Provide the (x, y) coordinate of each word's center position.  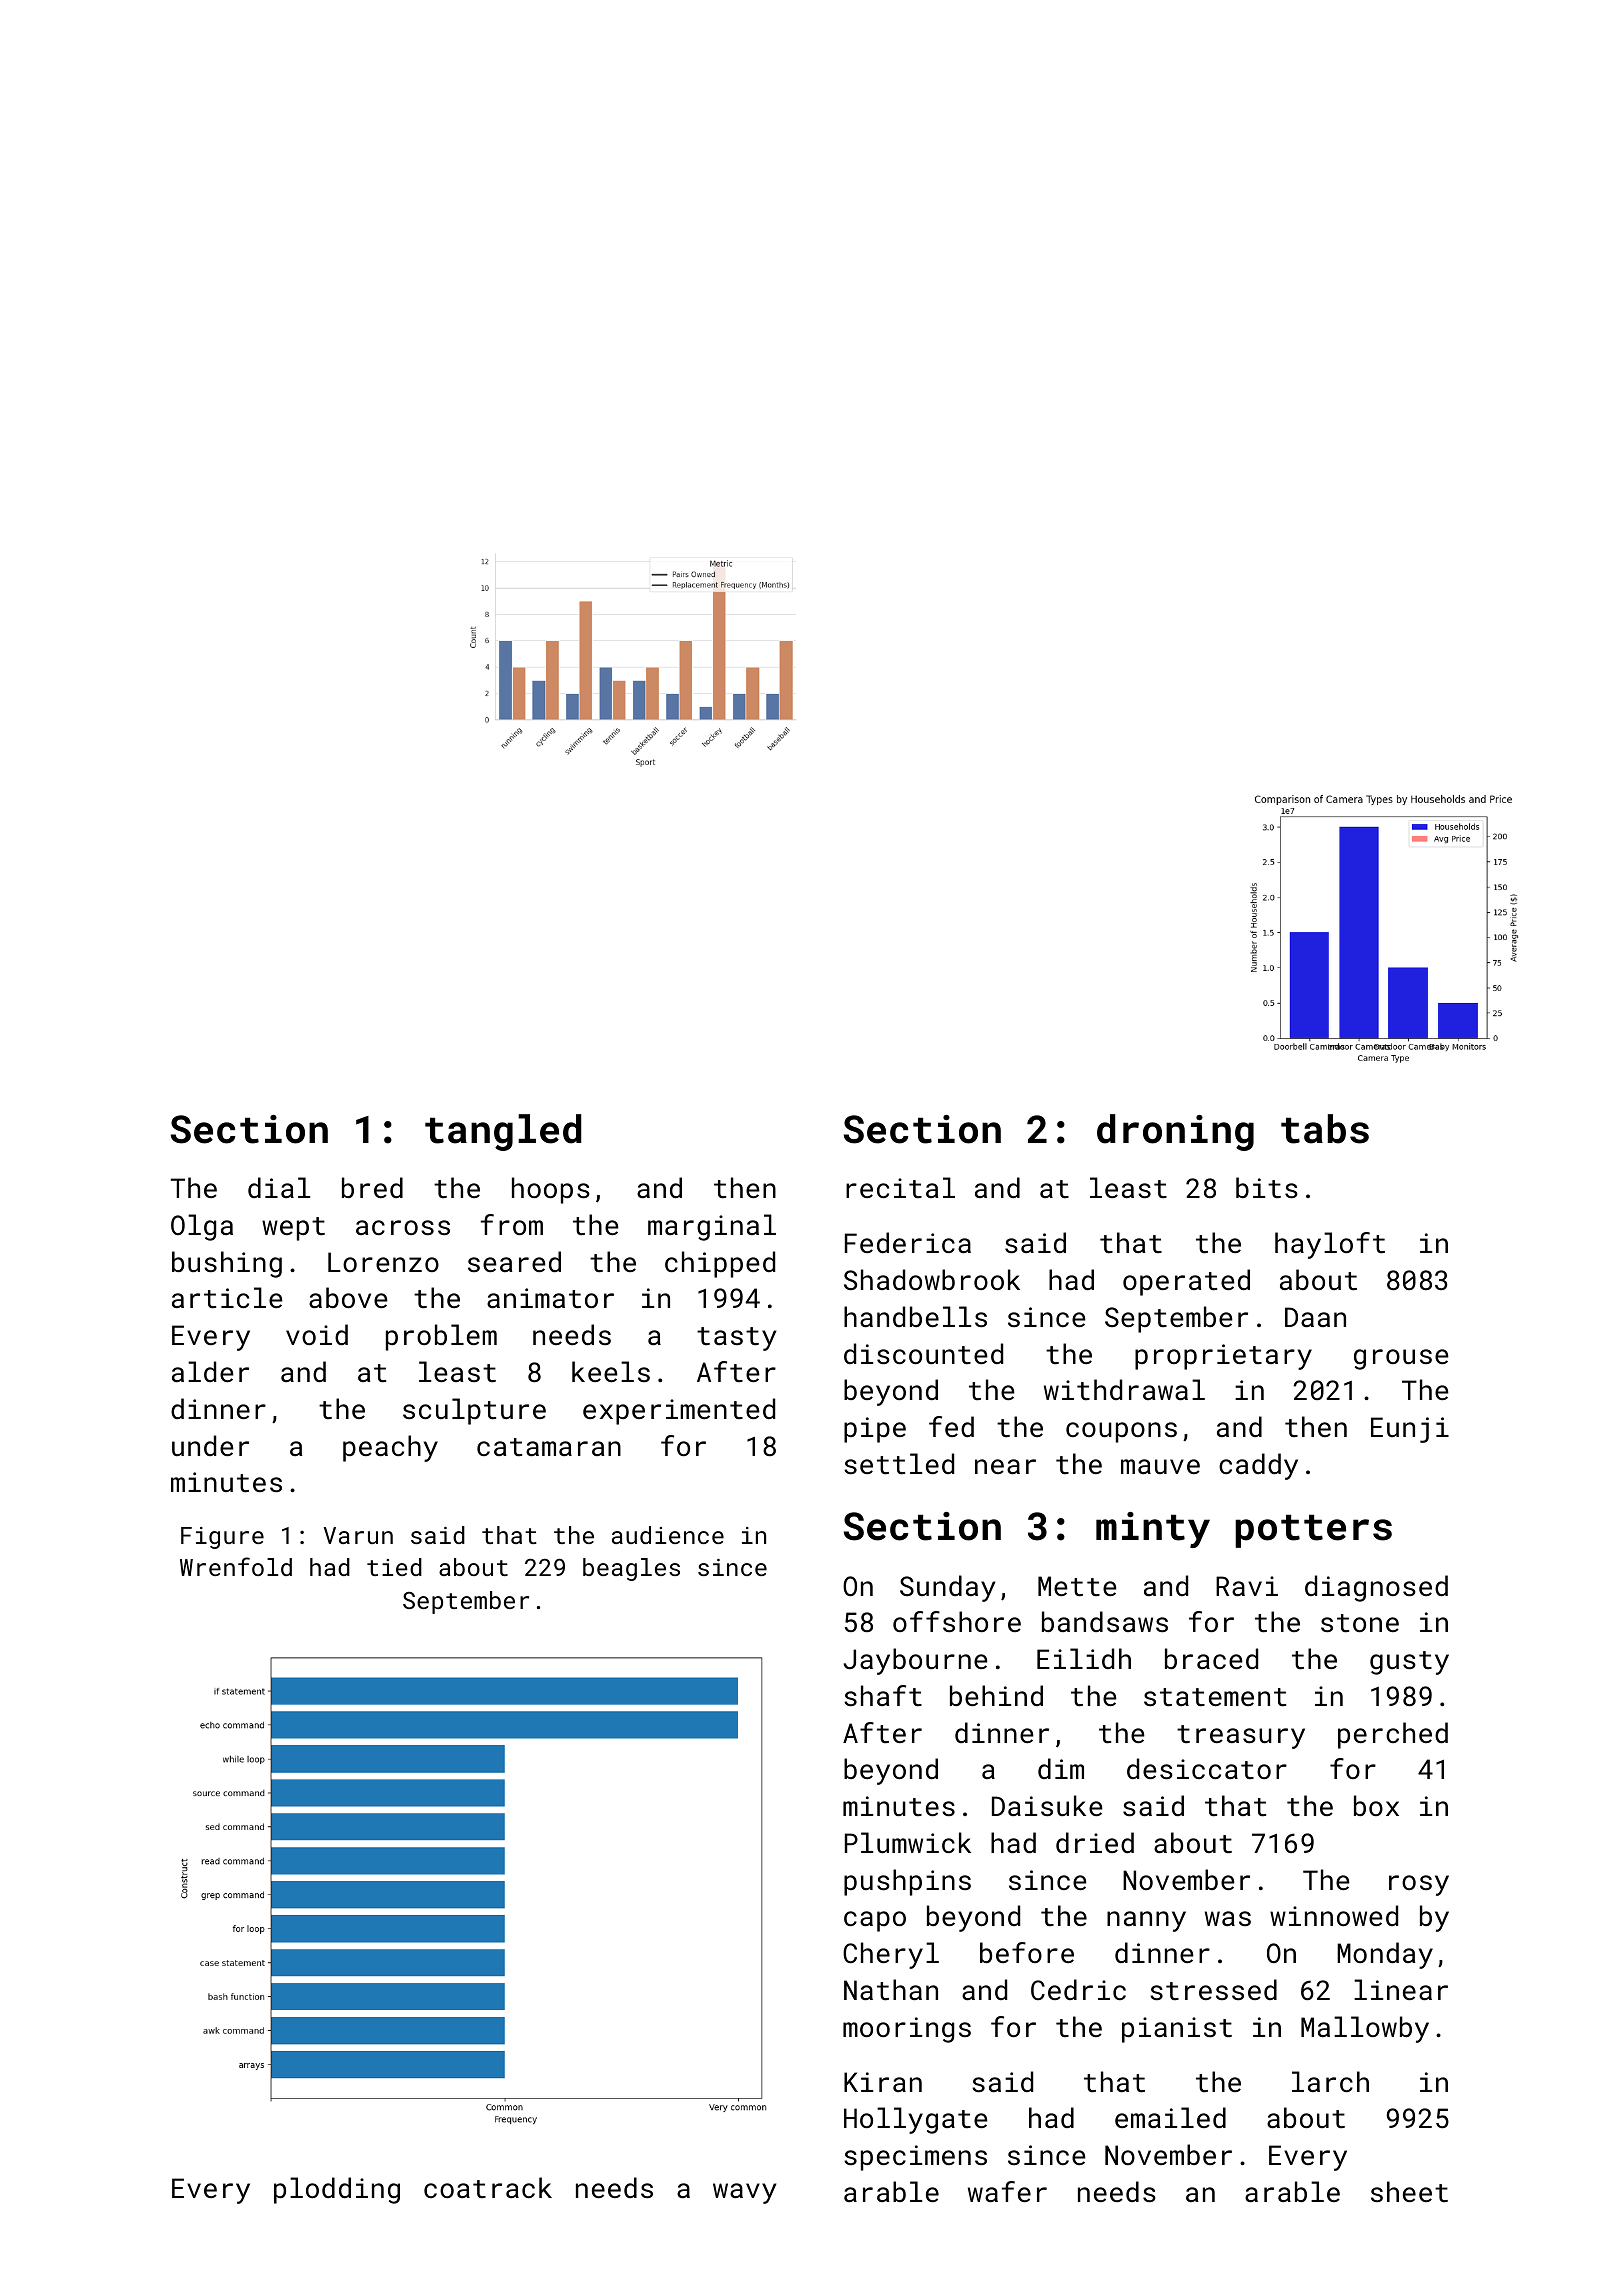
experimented (679, 1411)
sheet (1409, 2191)
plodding (337, 2190)
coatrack (488, 2187)
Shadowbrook (932, 1279)
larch (1330, 2081)
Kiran (883, 2082)
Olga (202, 1227)
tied (394, 1567)
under (210, 1445)
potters (1313, 1531)
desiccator (1207, 1769)
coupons (1121, 1432)
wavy (744, 2193)
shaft (883, 1695)
